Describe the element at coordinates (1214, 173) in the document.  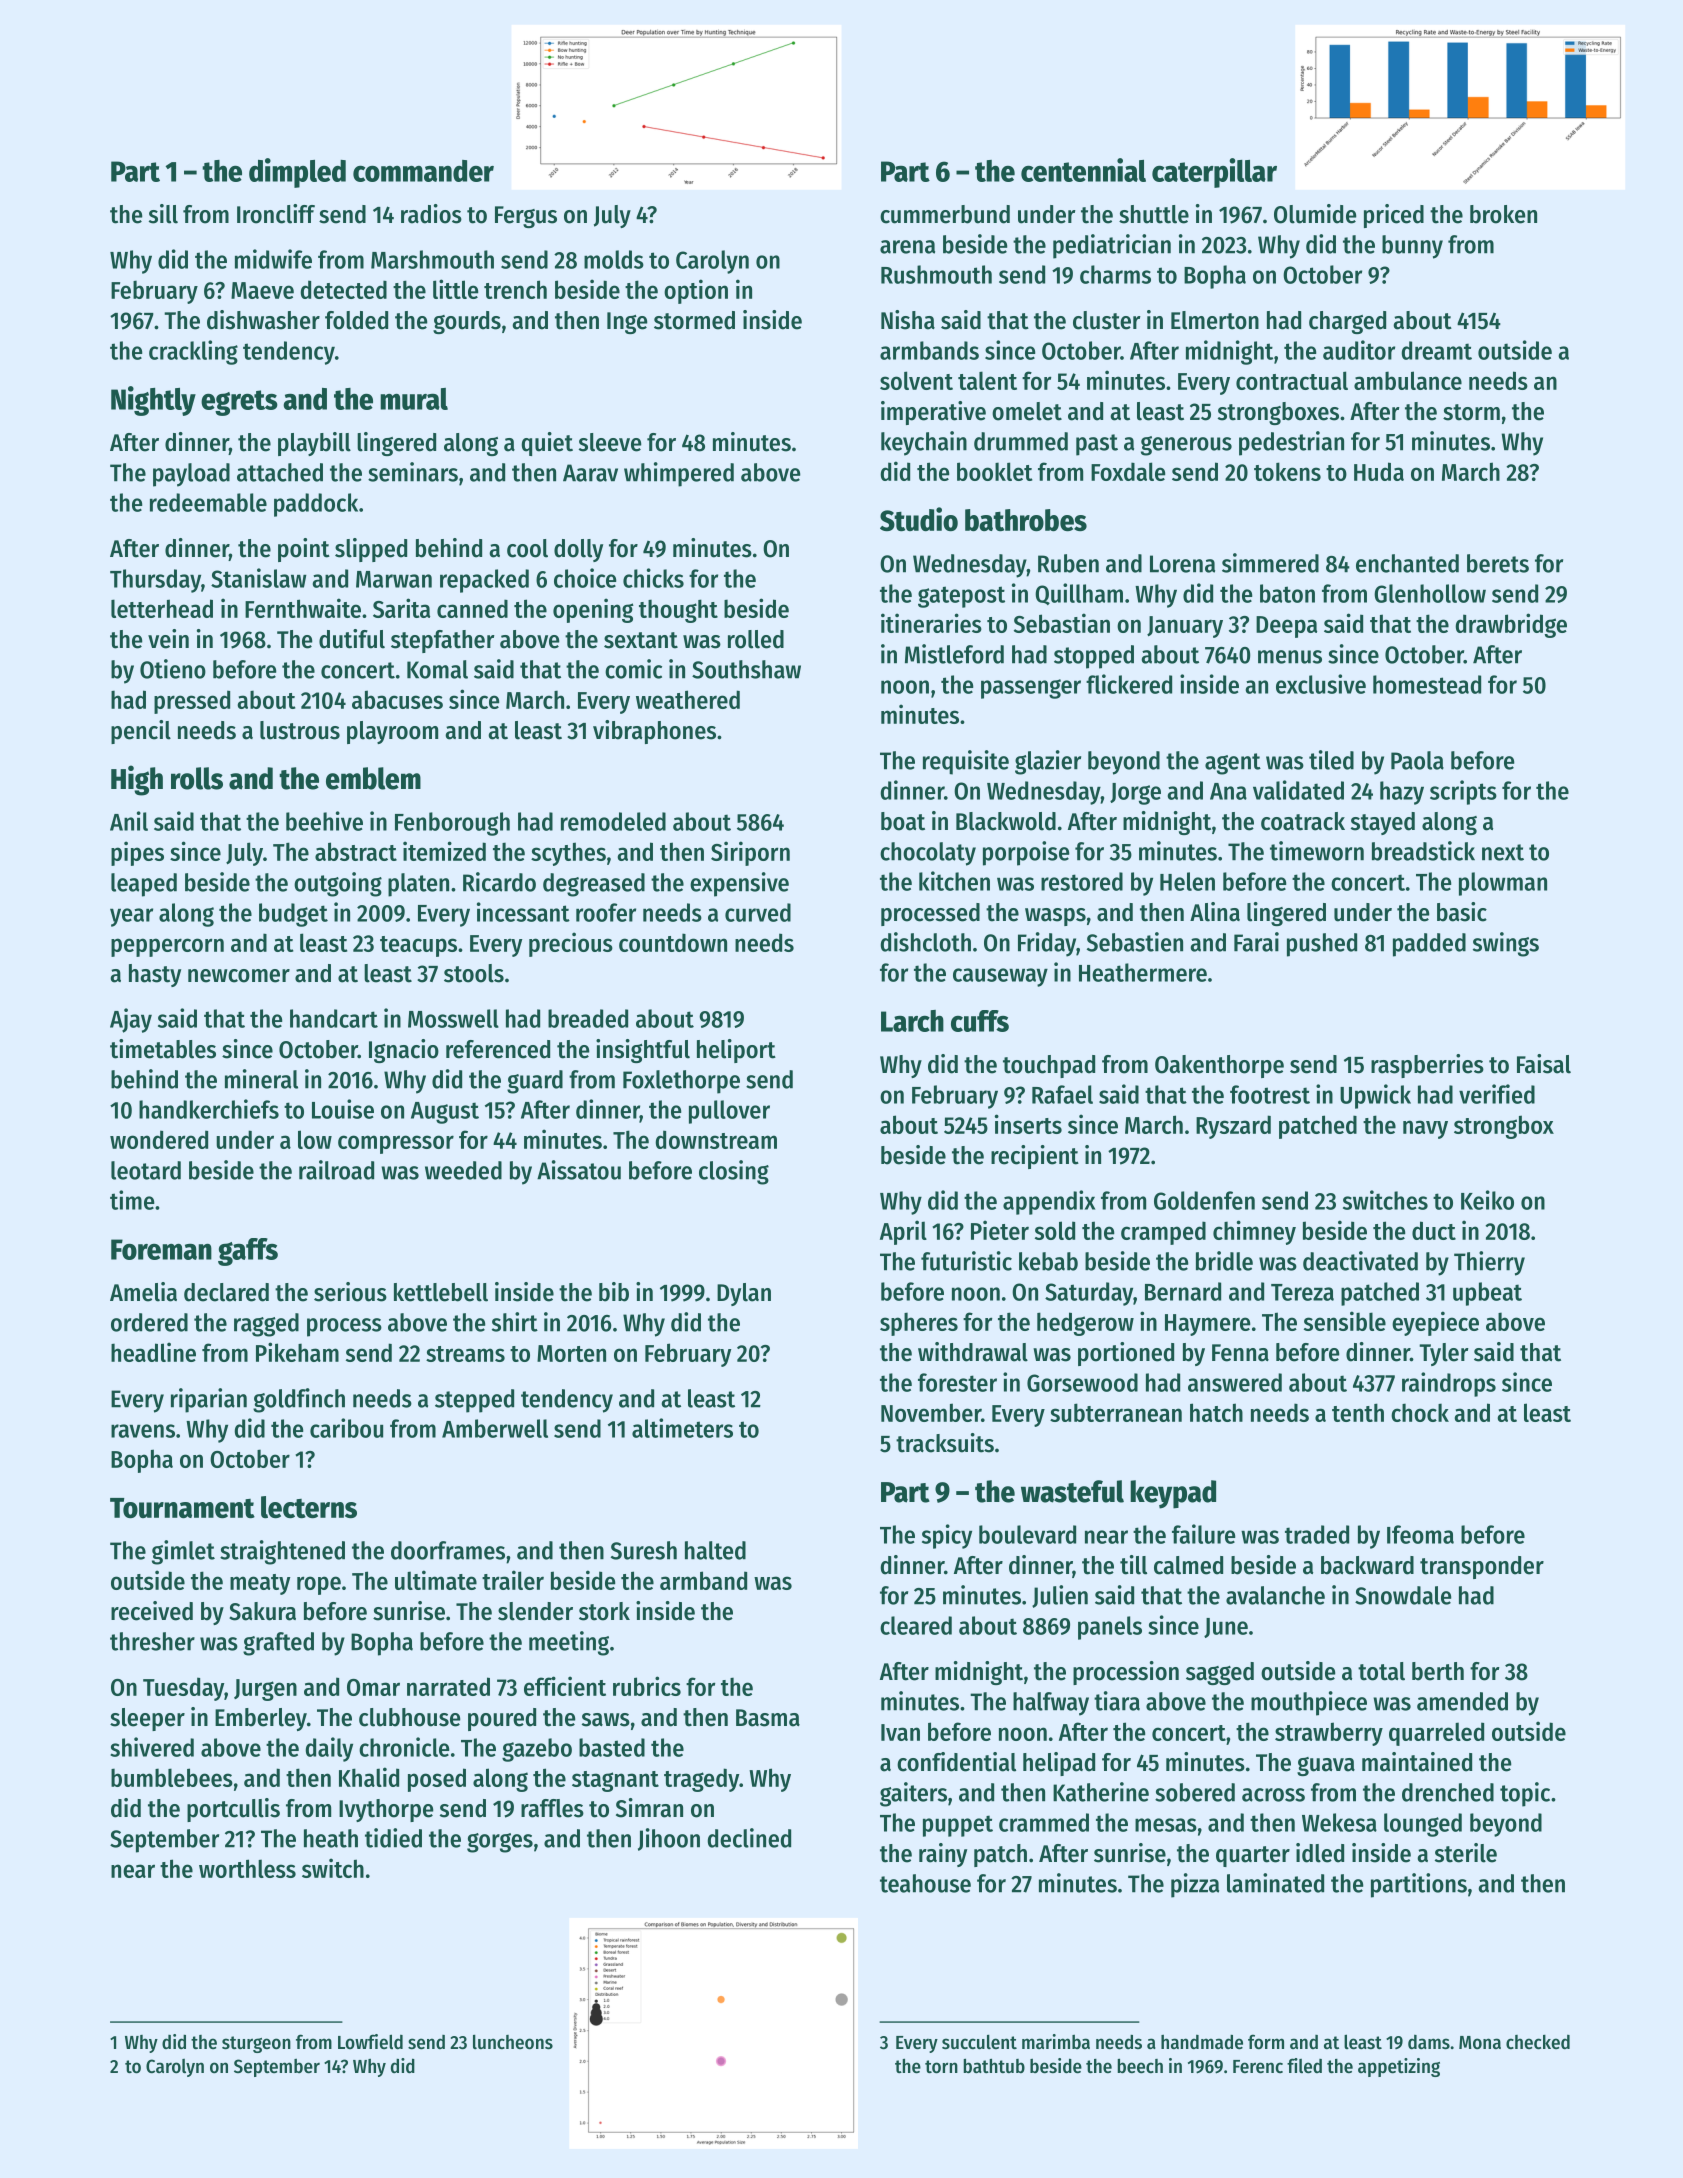
I see `caterpillar` at that location.
